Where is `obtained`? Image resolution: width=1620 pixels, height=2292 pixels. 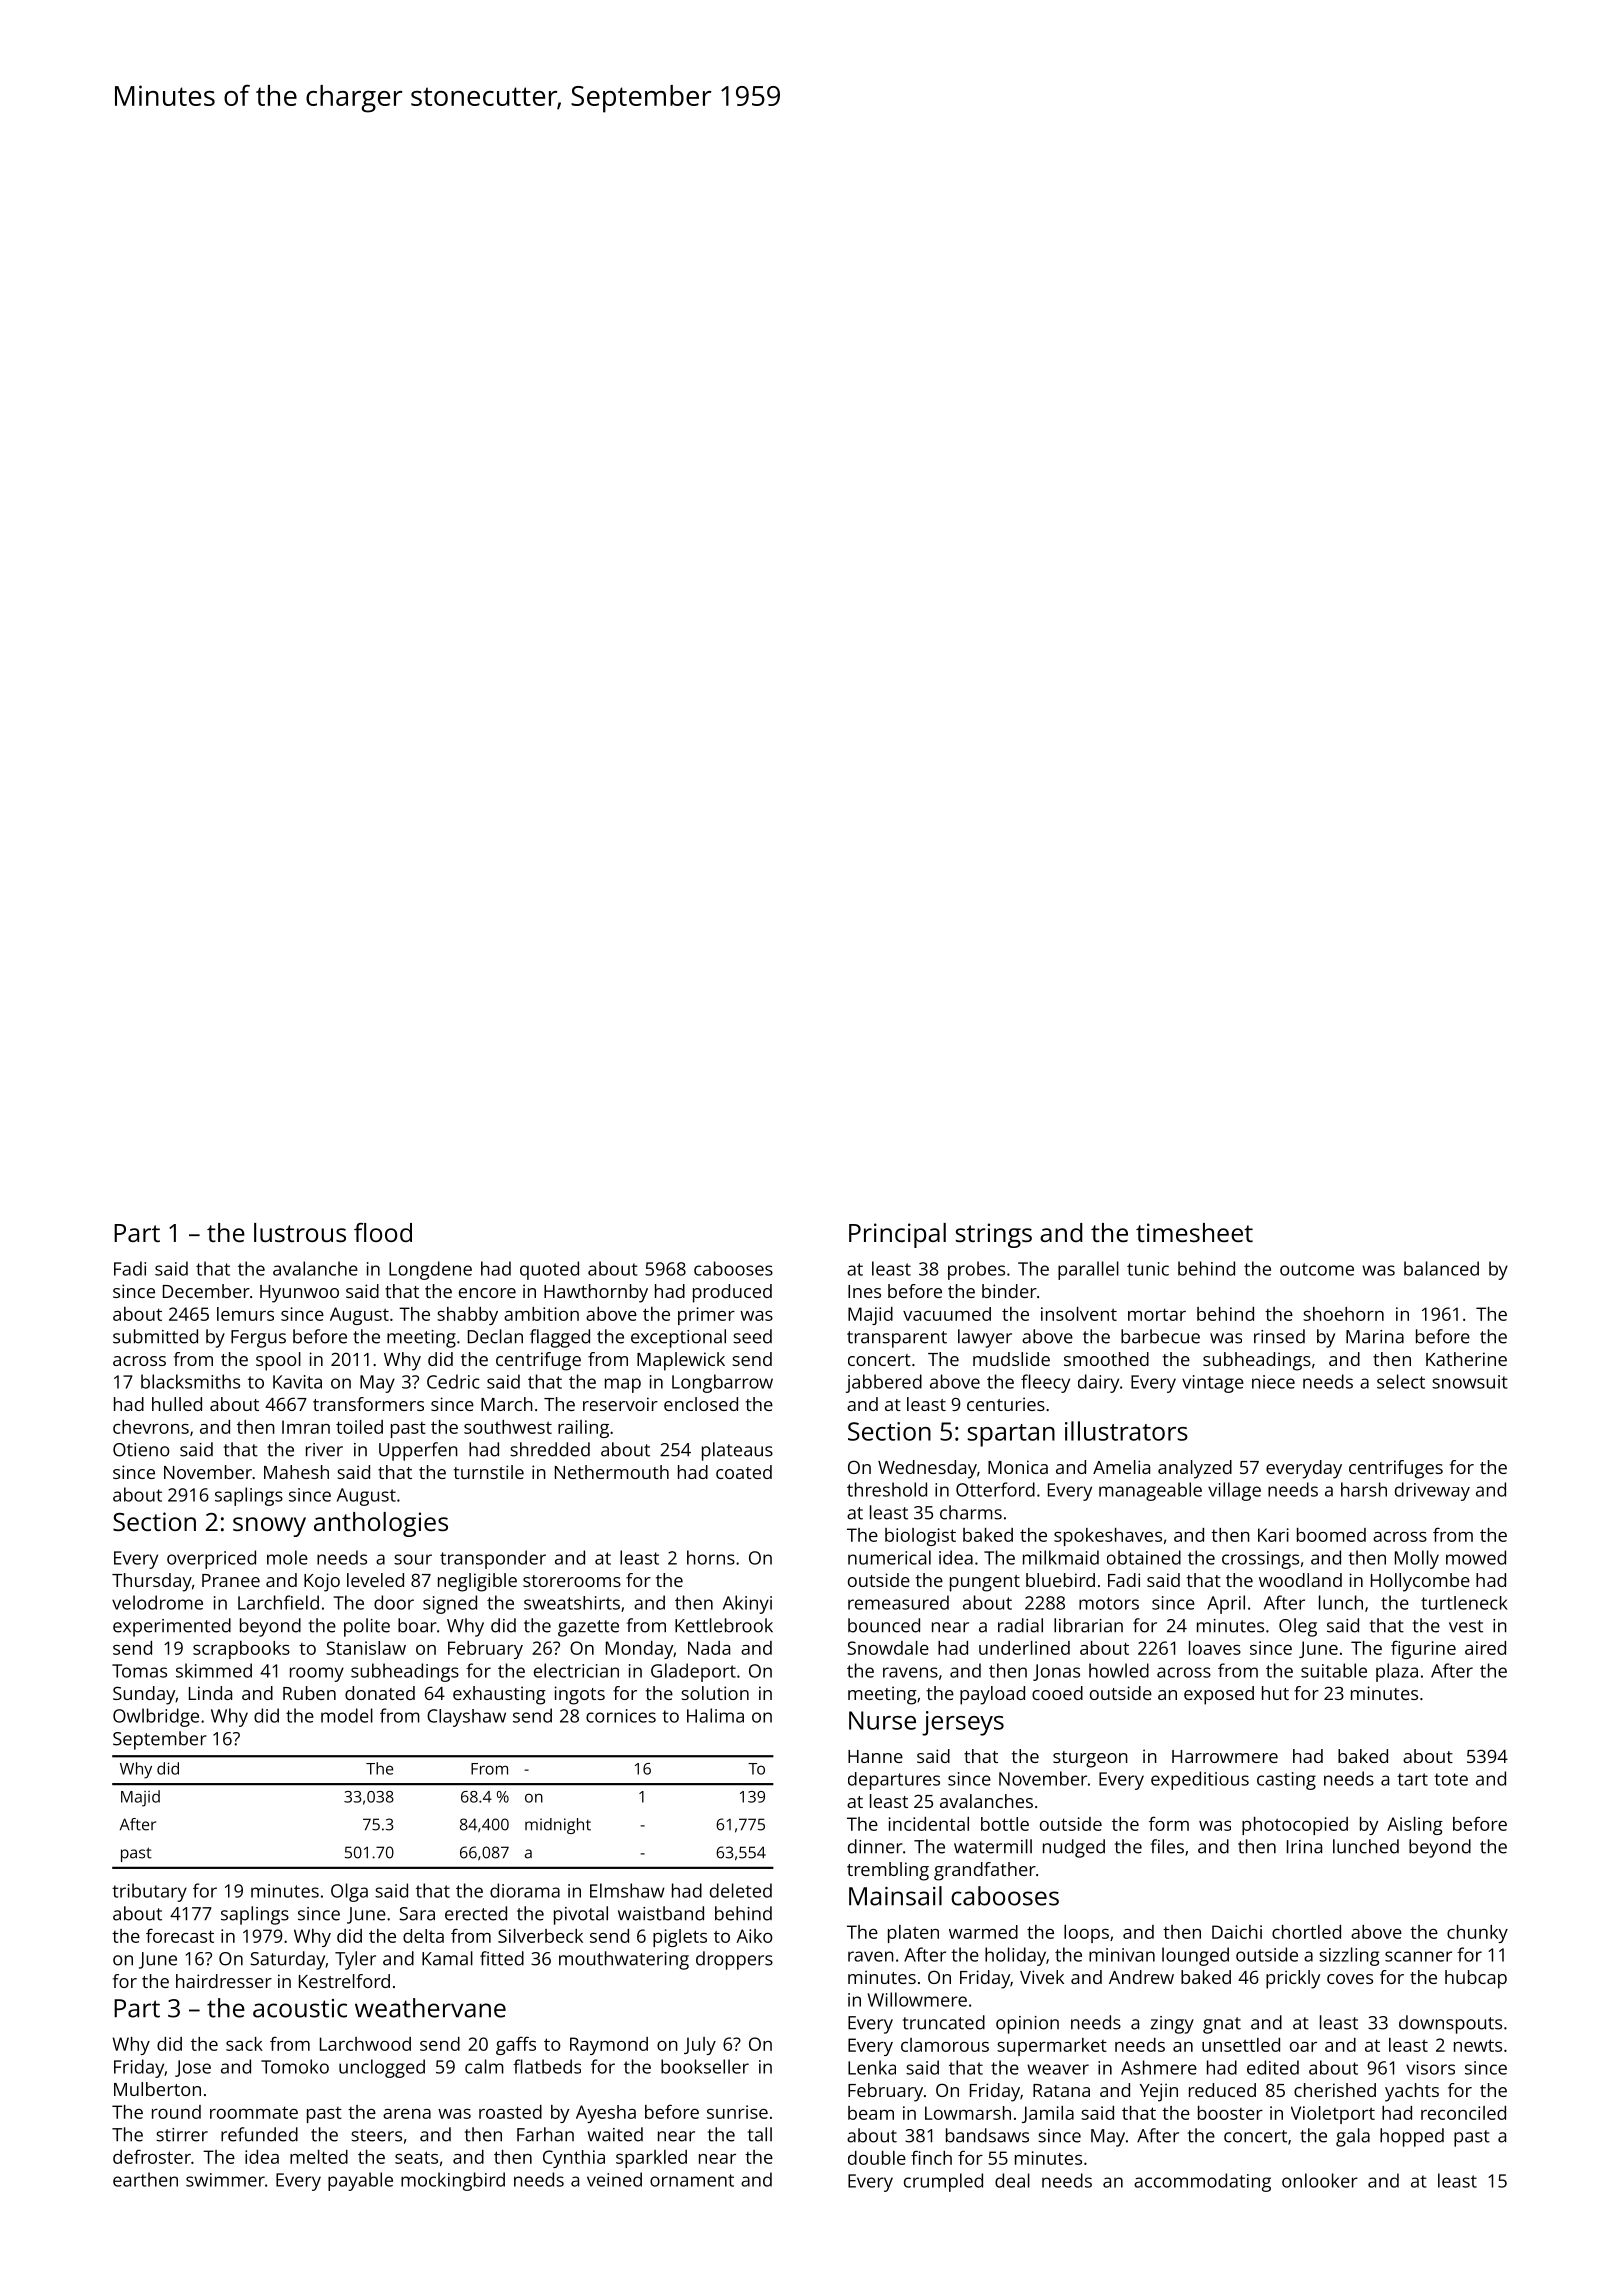 obtained is located at coordinates (1144, 1557).
